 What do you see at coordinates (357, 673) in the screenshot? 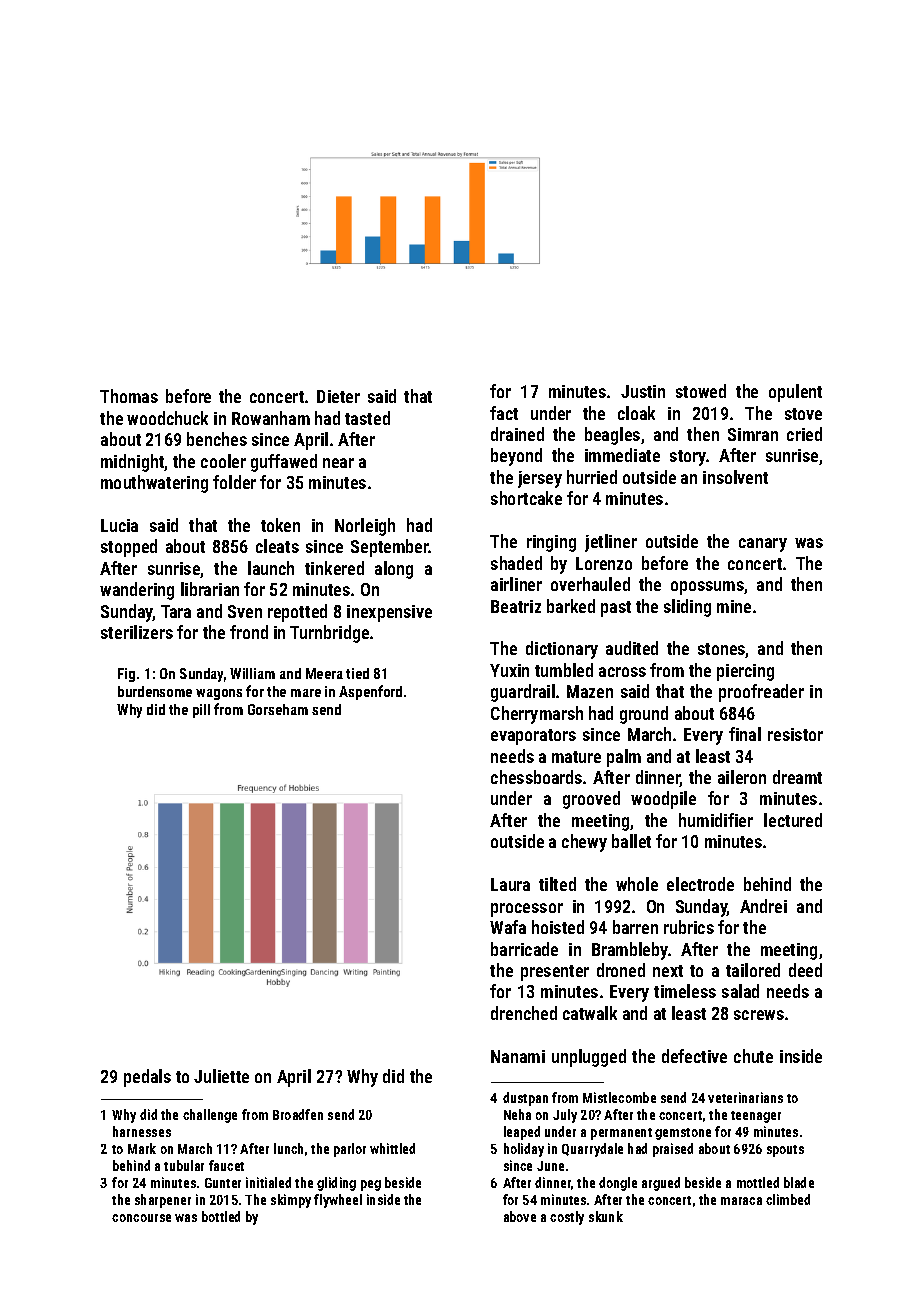
I see `tied` at bounding box center [357, 673].
